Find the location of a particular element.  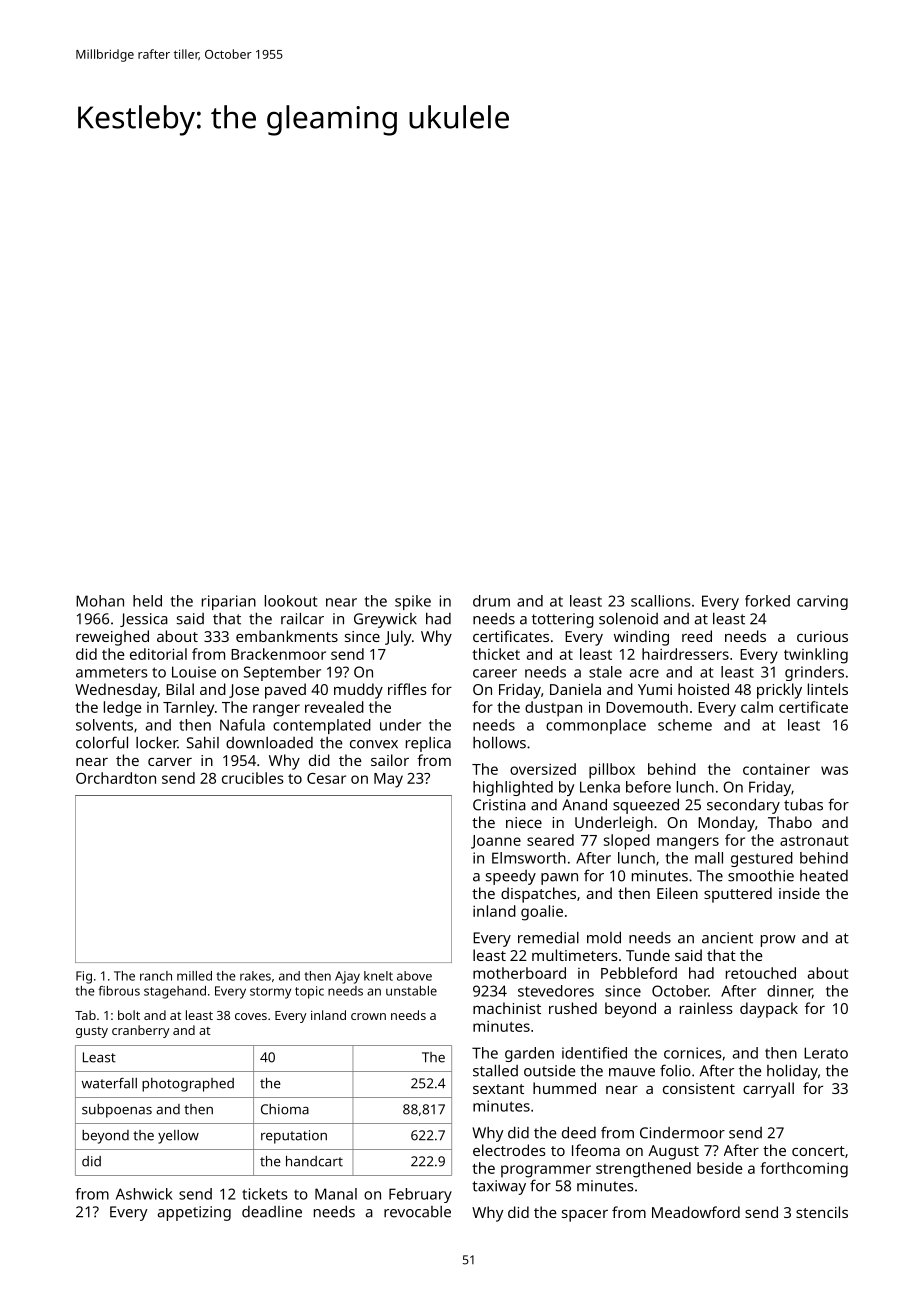

Ashwick is located at coordinates (144, 1194).
